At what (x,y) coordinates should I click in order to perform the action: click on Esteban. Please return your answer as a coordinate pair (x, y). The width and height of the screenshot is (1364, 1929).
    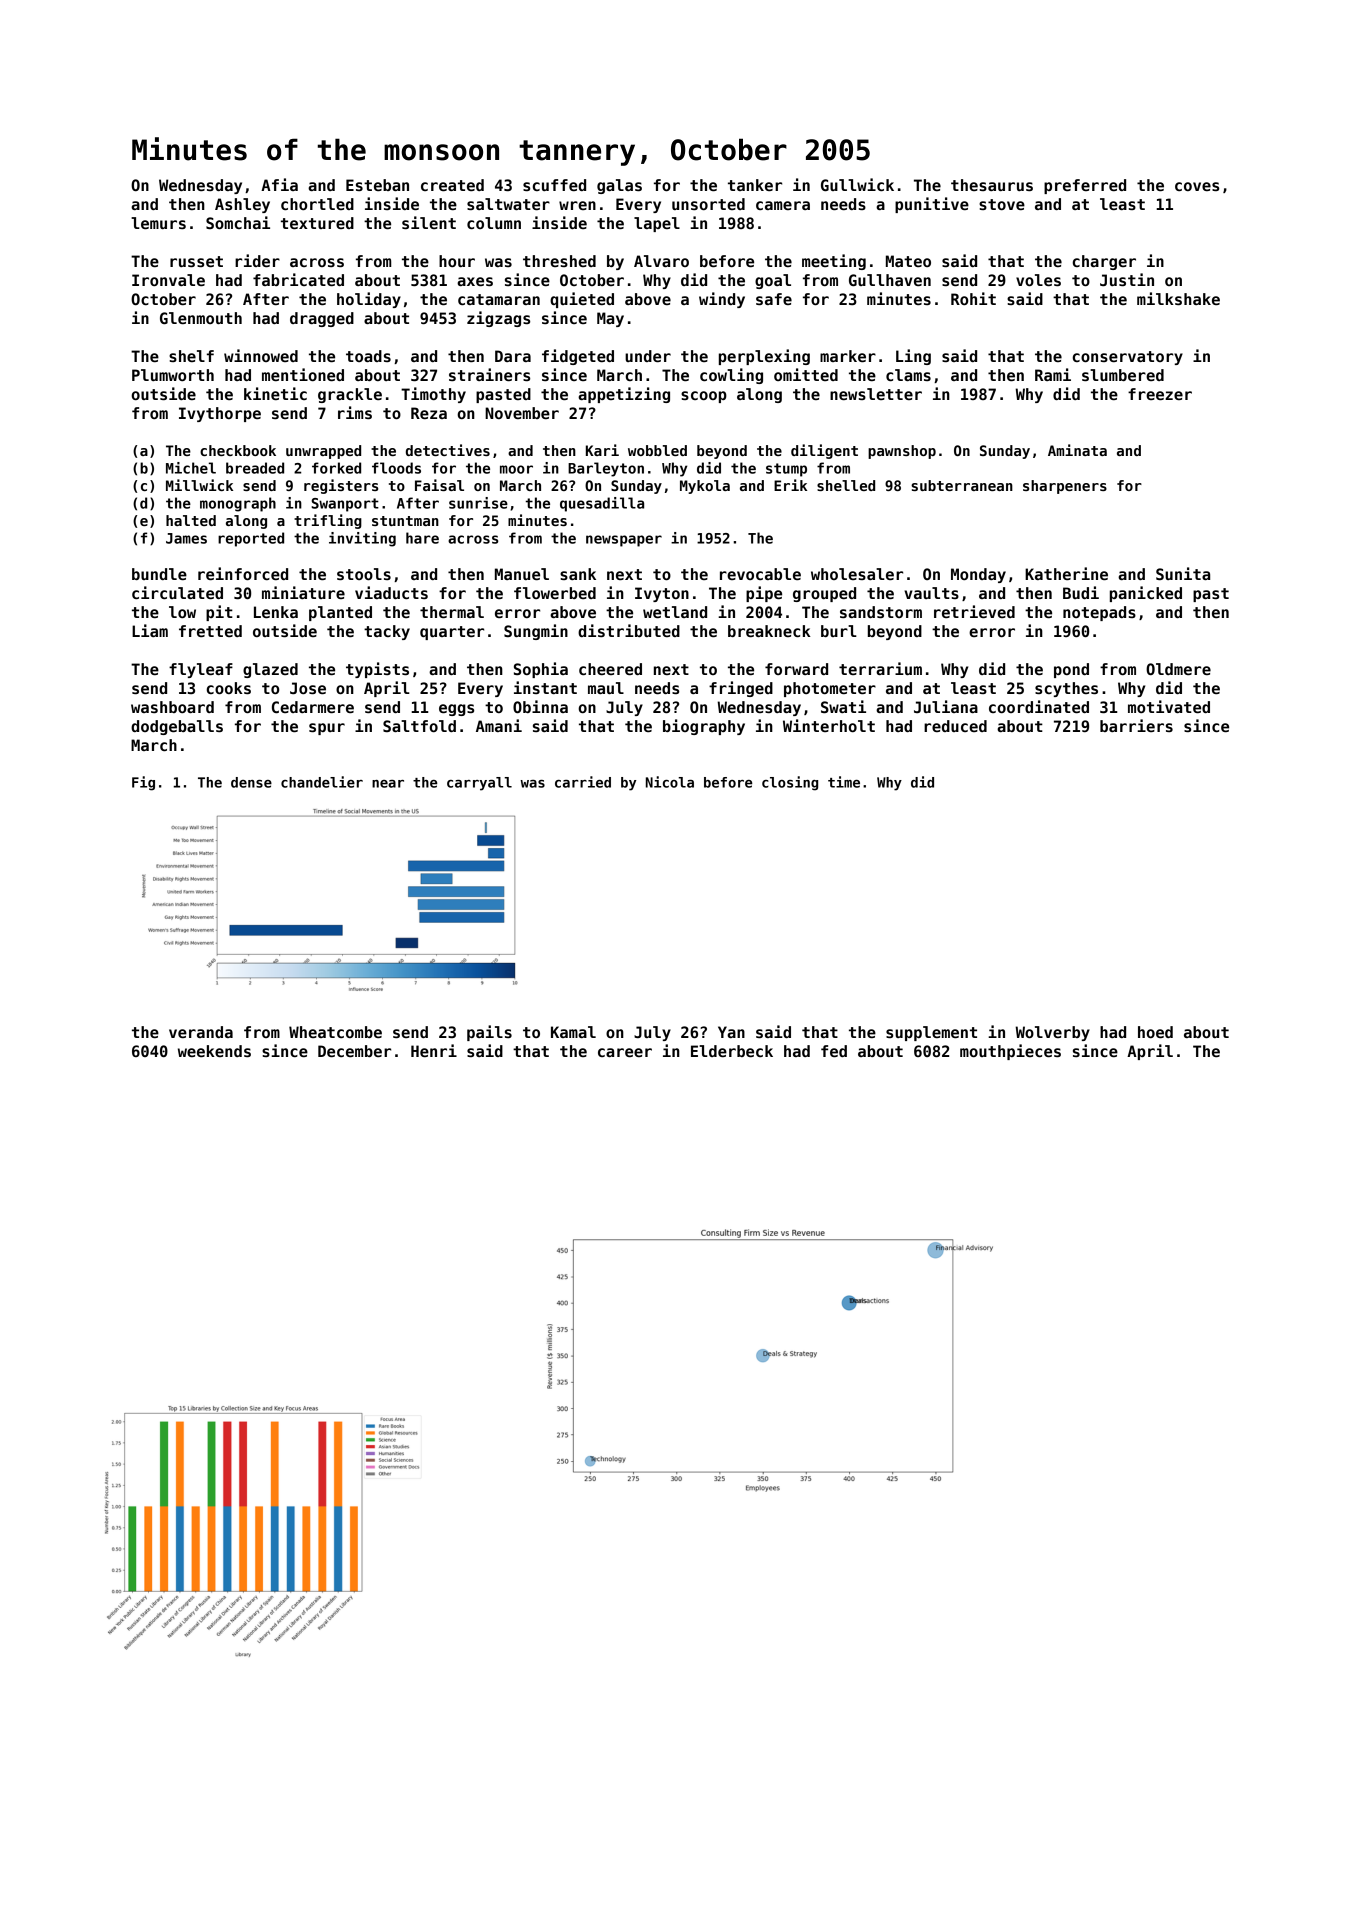
    Looking at the image, I should click on (377, 185).
